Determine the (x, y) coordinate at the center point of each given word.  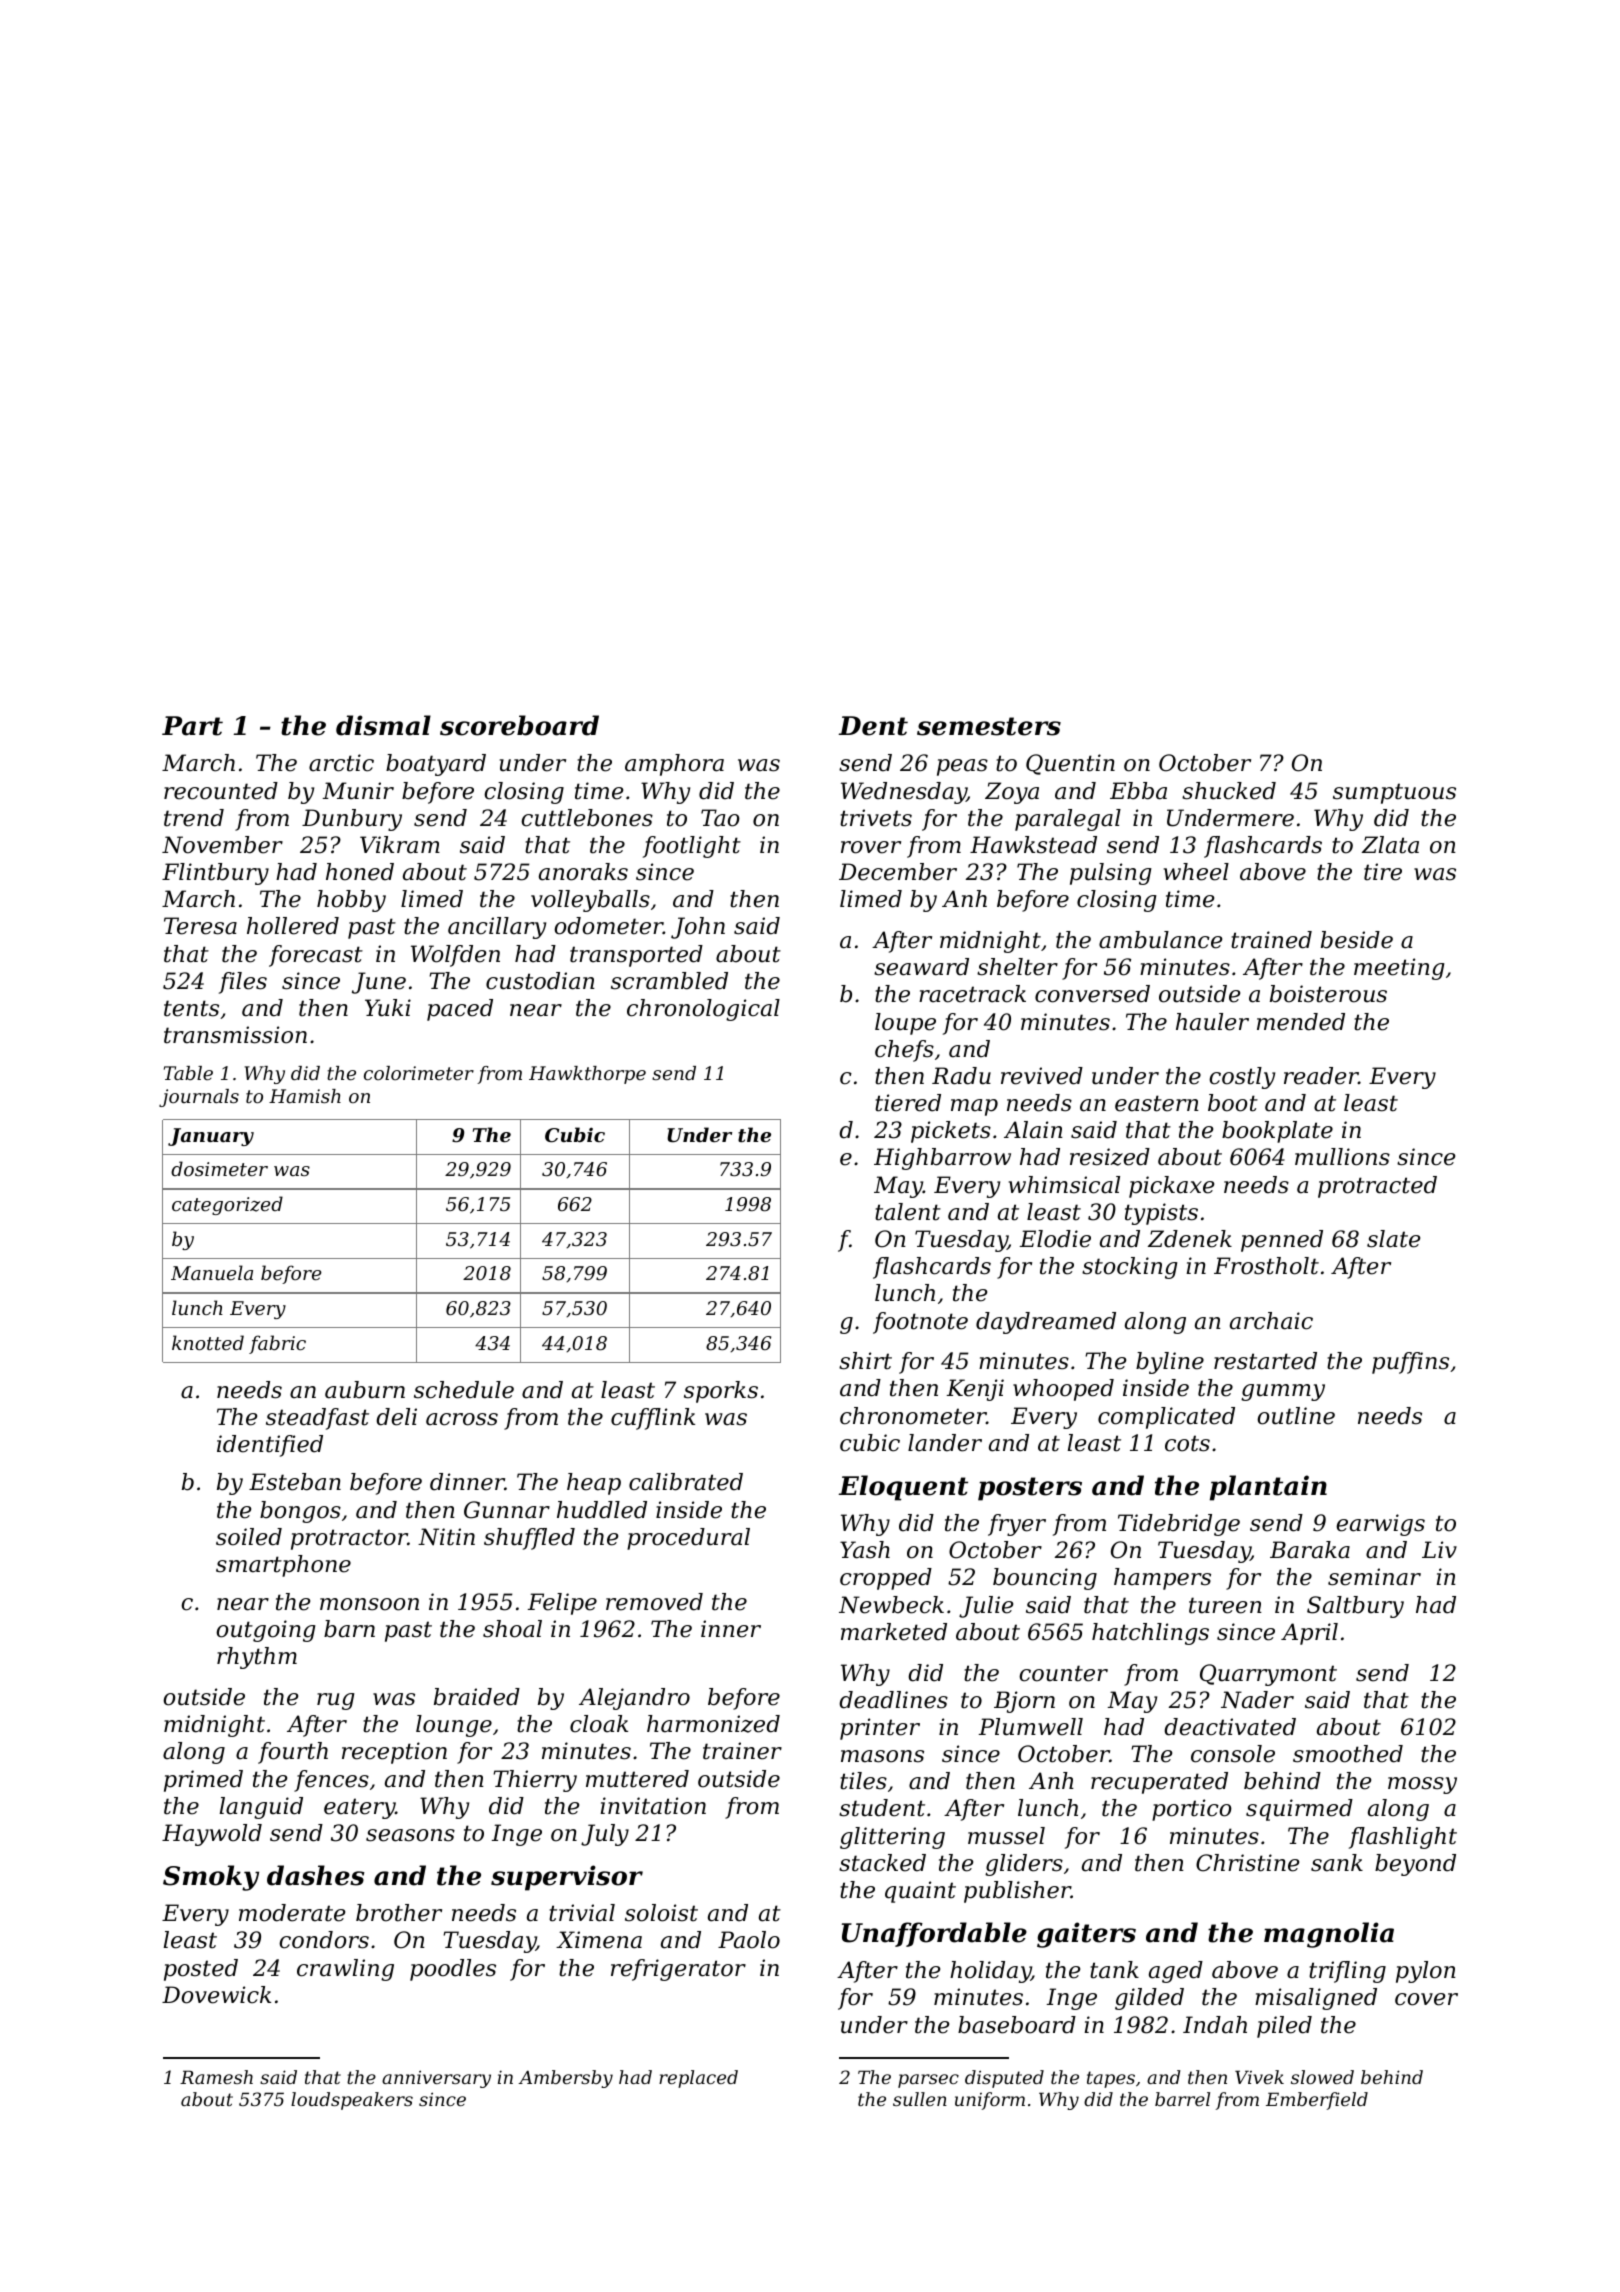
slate (1393, 1239)
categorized (227, 1205)
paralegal (1068, 820)
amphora (674, 765)
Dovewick (216, 1995)
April (1309, 1634)
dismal (383, 725)
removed (654, 1602)
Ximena (599, 1940)
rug (335, 1701)
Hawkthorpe (587, 1075)
